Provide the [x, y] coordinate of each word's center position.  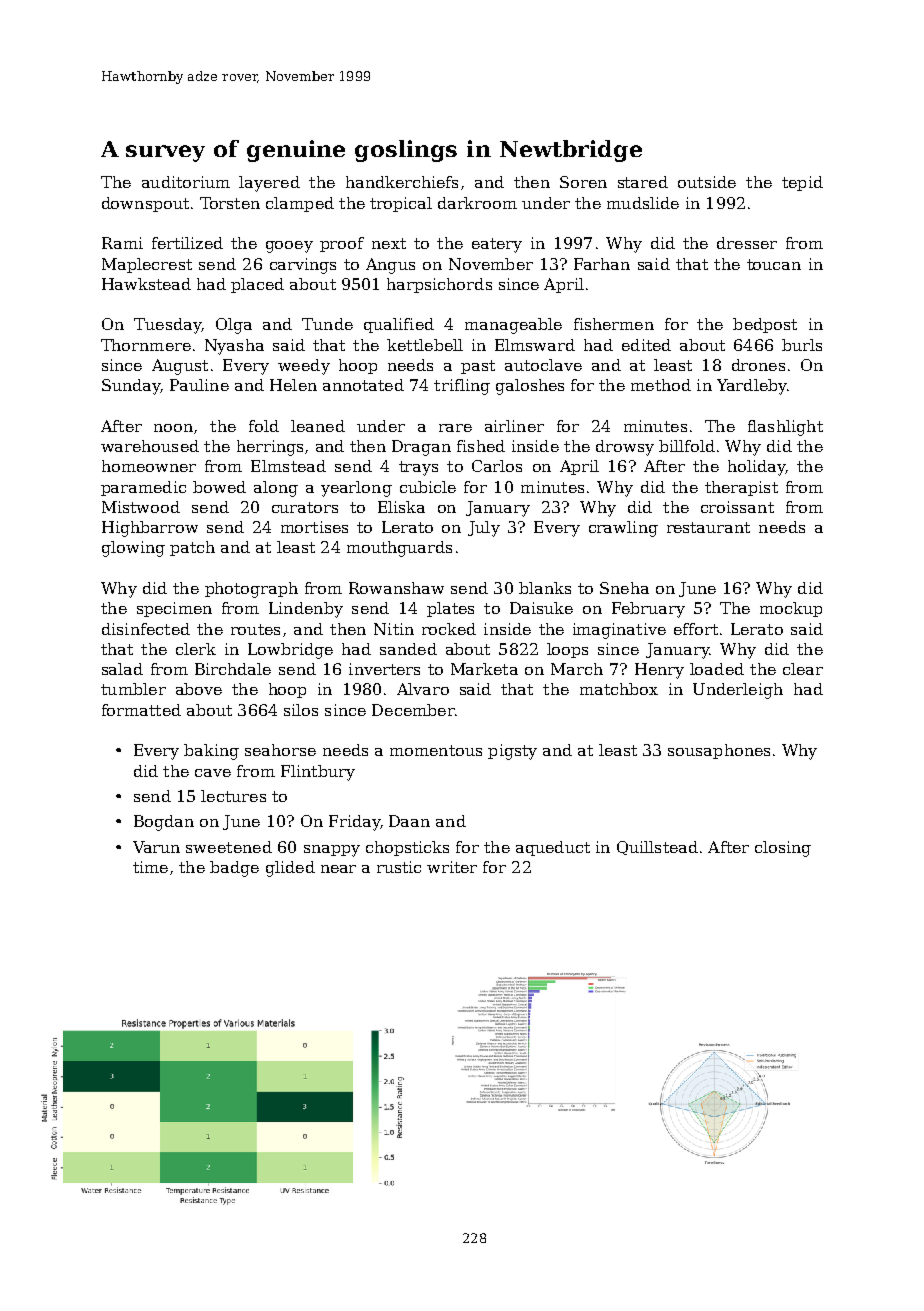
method [661, 385]
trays [418, 468]
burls [802, 345]
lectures [233, 796]
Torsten [230, 203]
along [276, 489]
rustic [399, 867]
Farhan [602, 264]
